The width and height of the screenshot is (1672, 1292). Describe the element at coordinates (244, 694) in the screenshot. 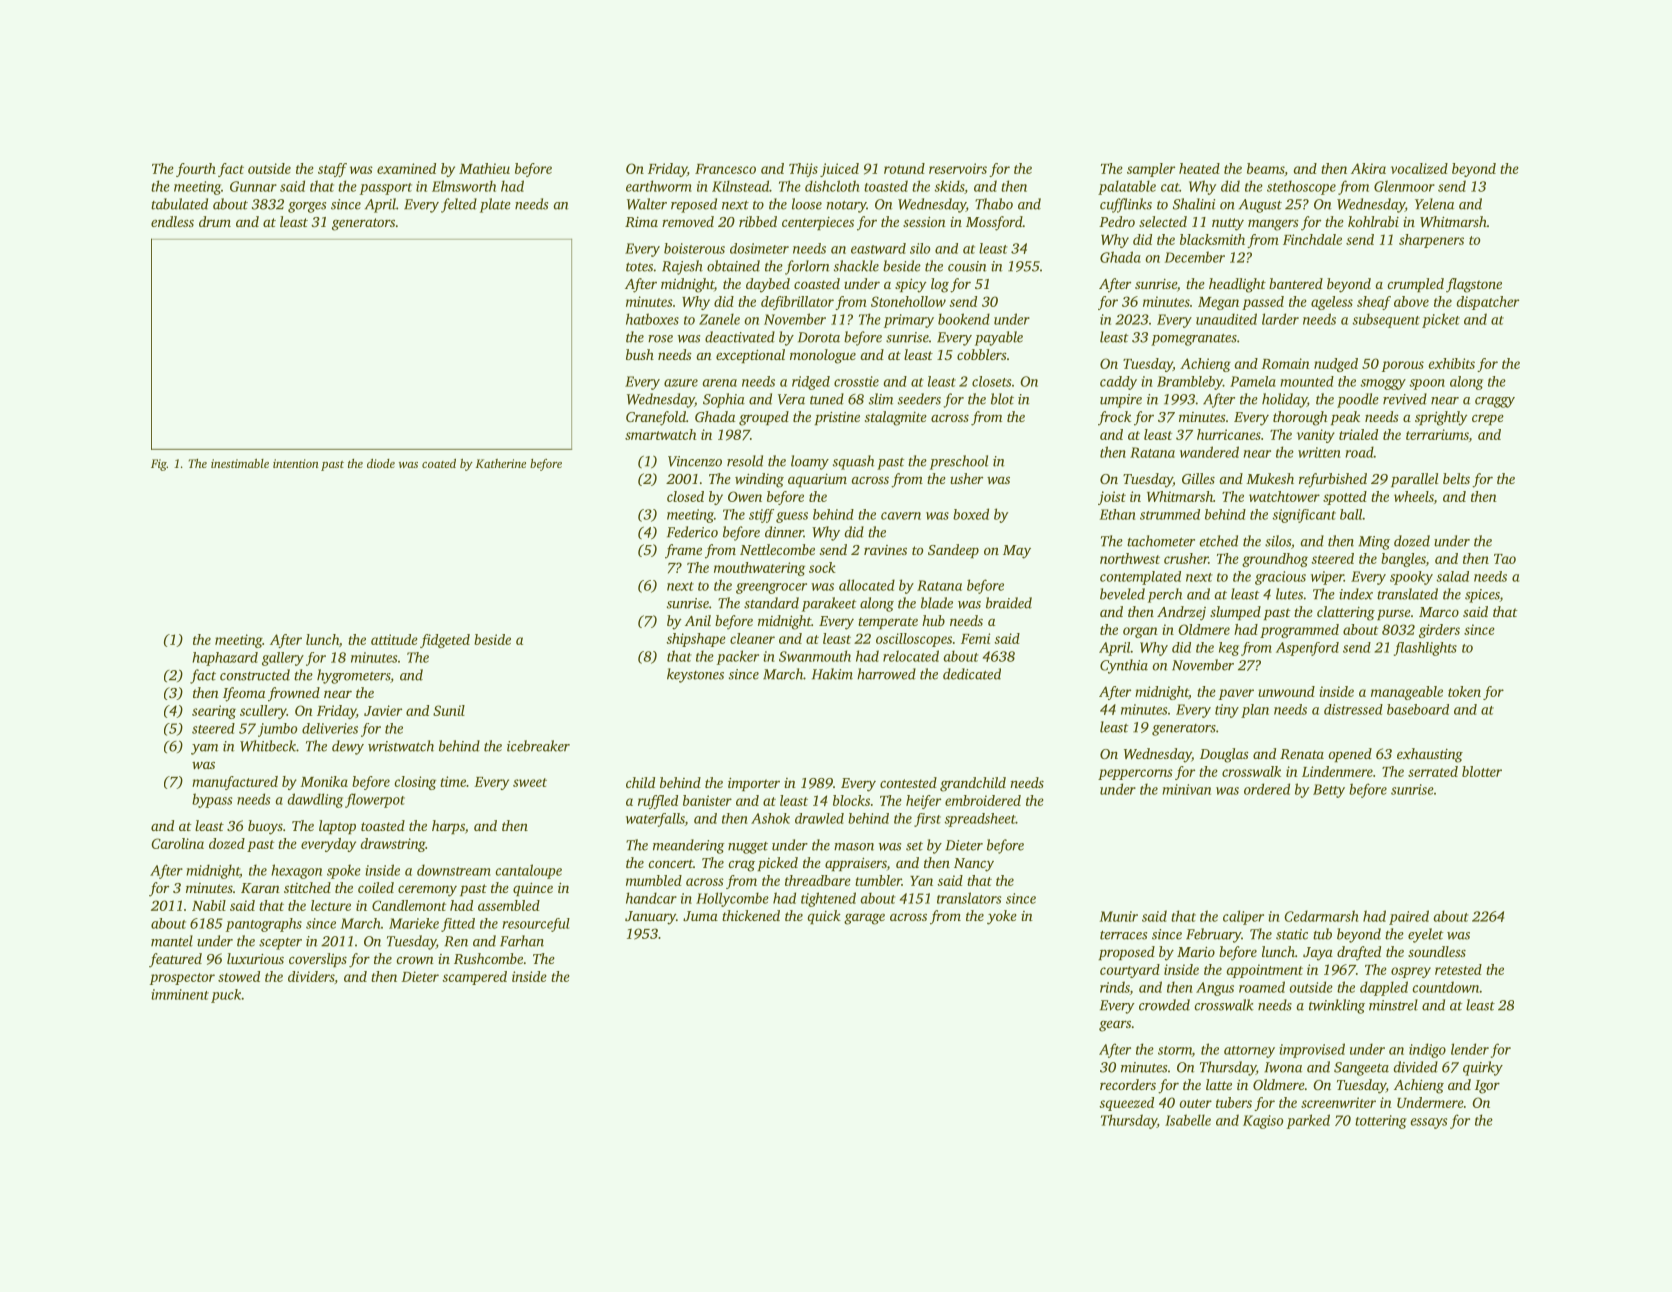

I see `Ifeoma` at that location.
